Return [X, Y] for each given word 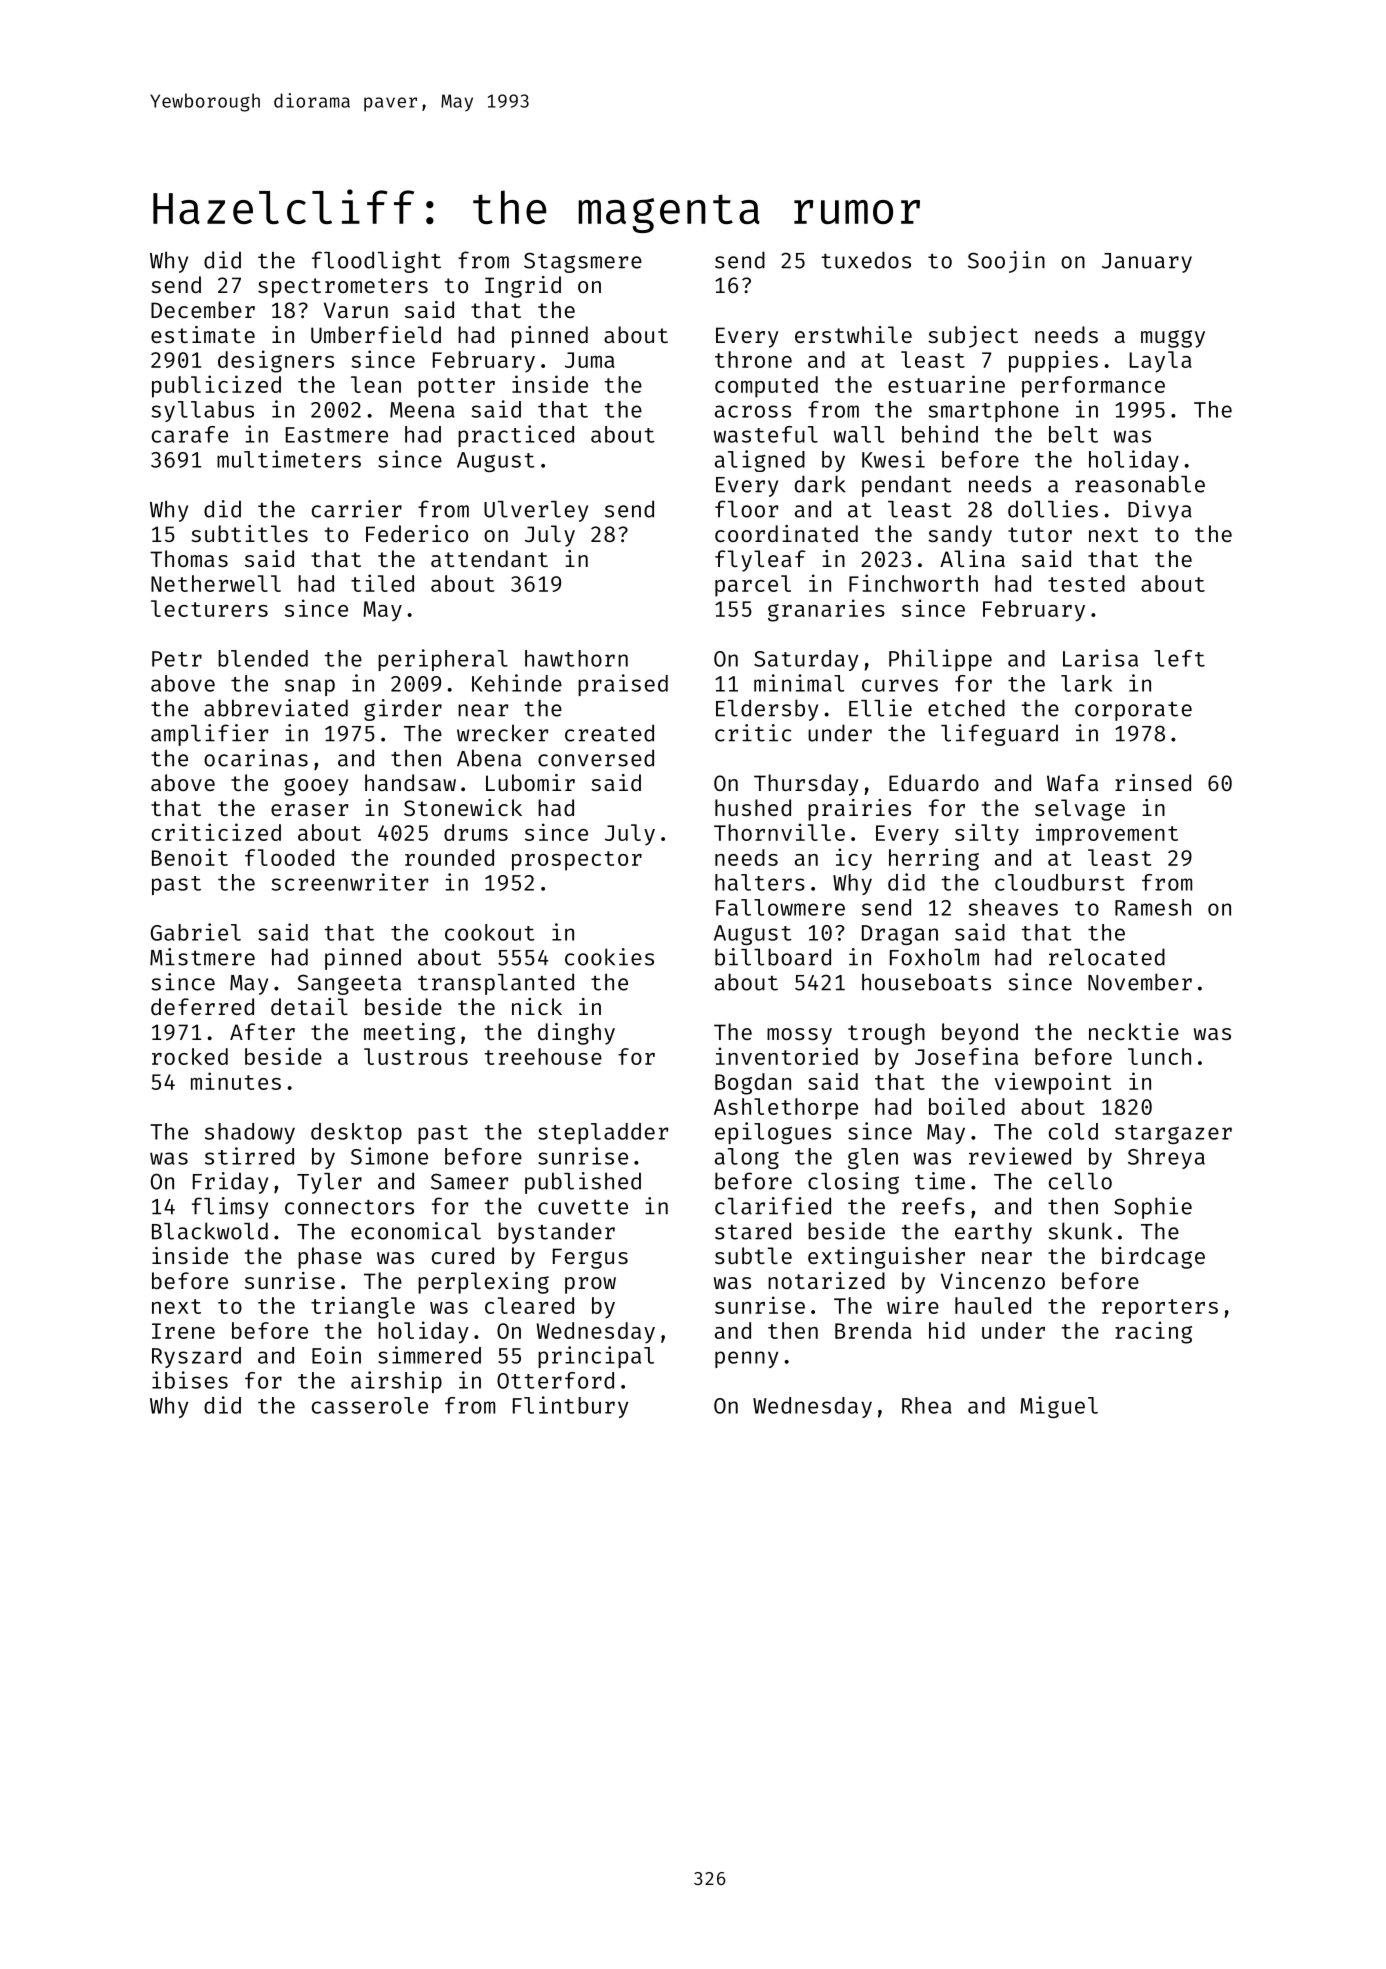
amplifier [209, 735]
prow [590, 1285]
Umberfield [376, 334]
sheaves [1013, 907]
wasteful [766, 434]
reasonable [1140, 484]
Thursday [806, 785]
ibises [190, 1380]
